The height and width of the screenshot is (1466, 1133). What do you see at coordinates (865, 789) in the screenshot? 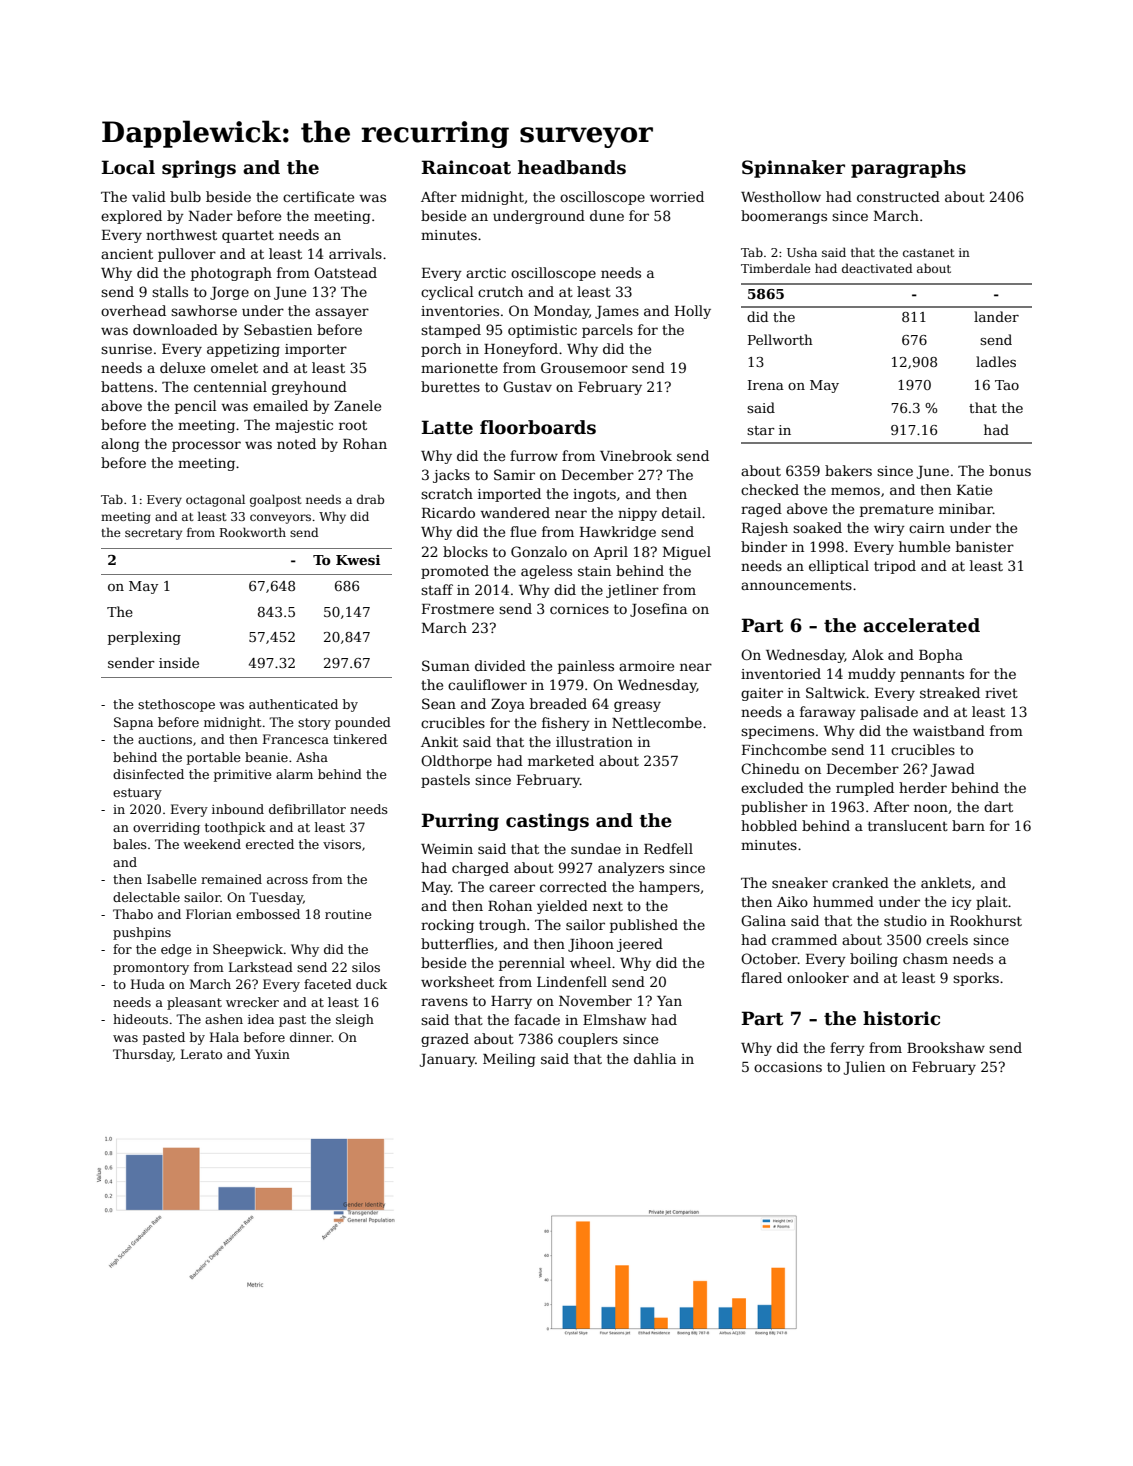
I see `rumpled` at bounding box center [865, 789].
